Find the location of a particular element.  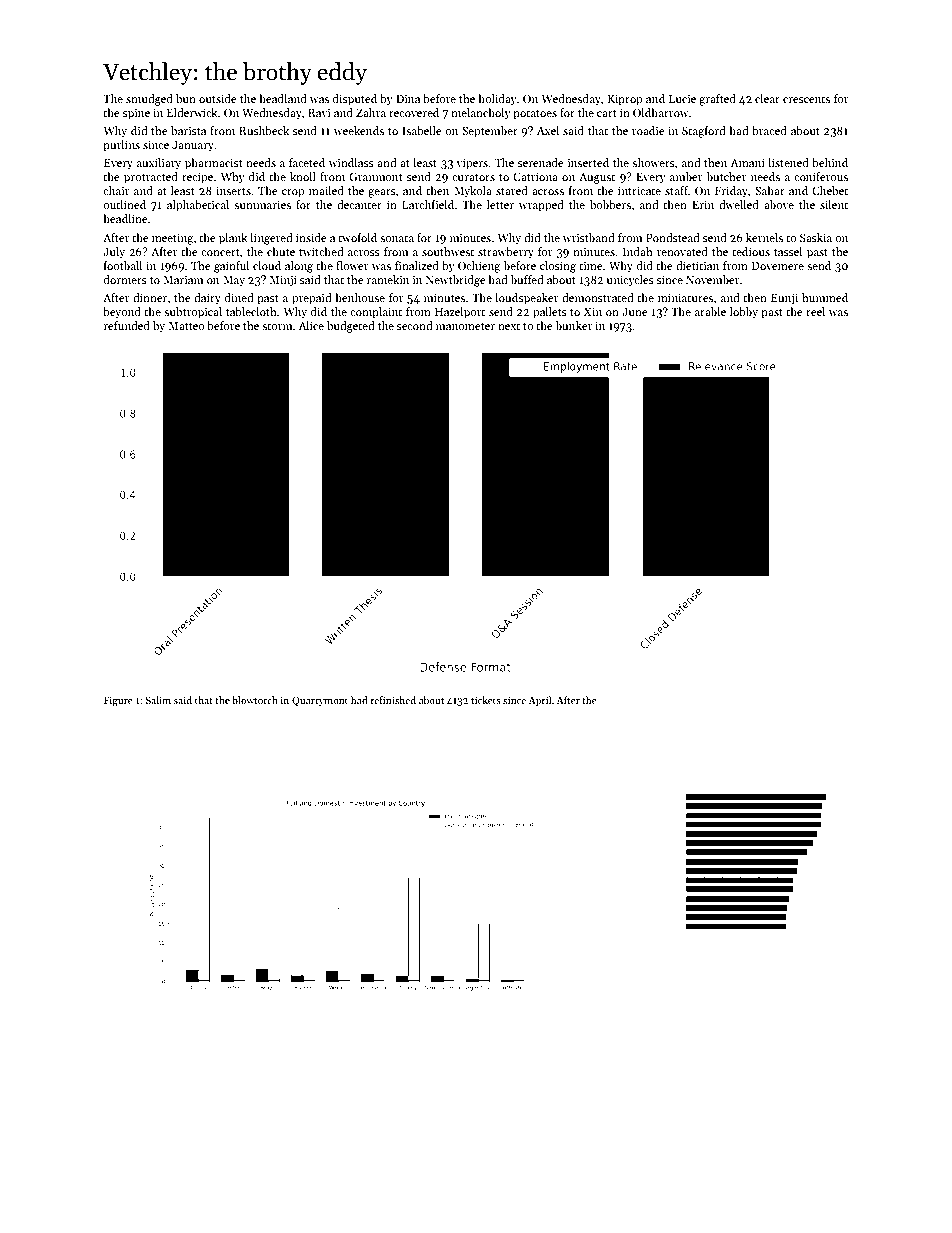

refunded is located at coordinates (127, 325).
